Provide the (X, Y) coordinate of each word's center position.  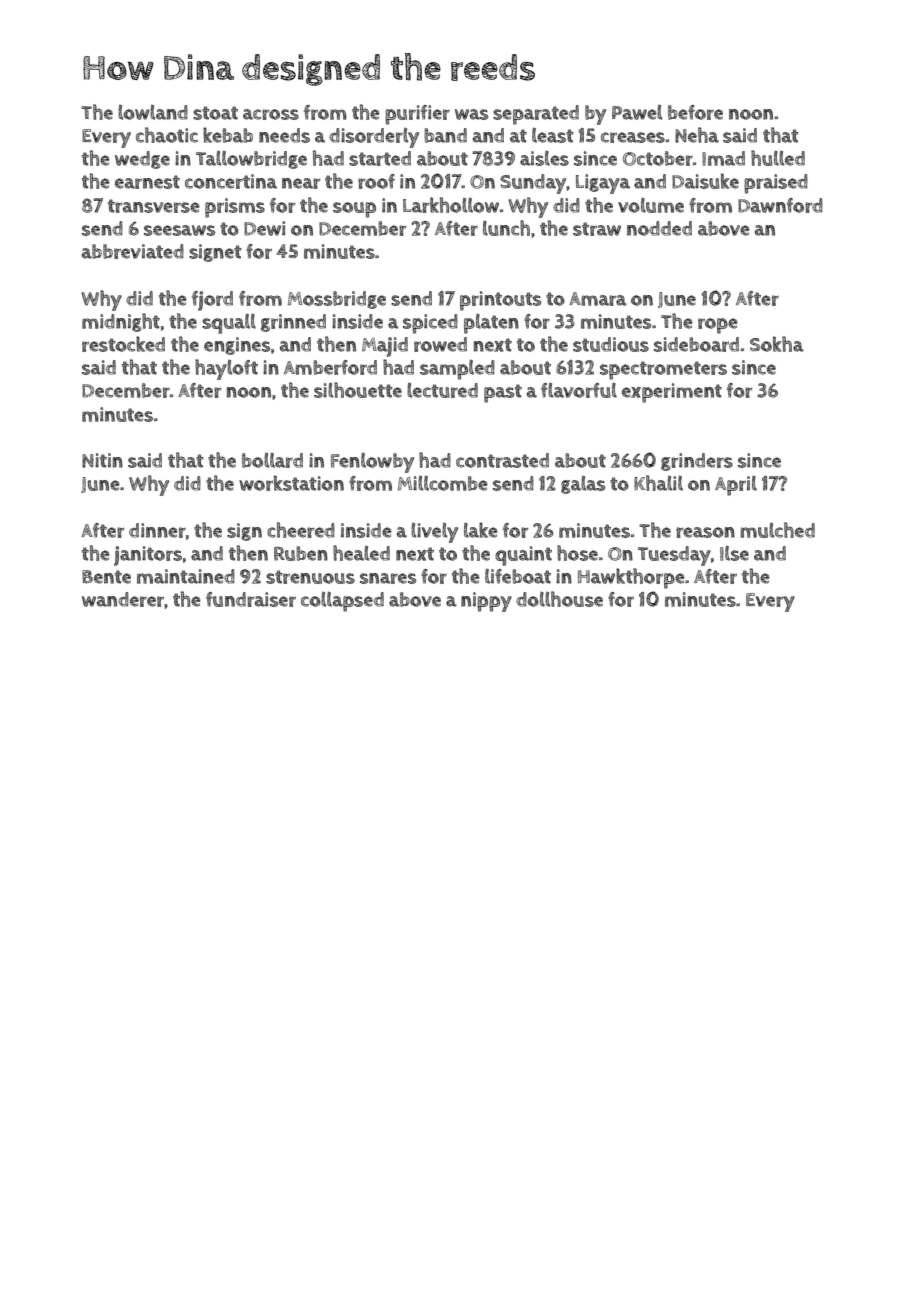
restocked (123, 344)
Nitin (102, 460)
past (503, 393)
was (471, 114)
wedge (142, 160)
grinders (697, 462)
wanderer (123, 599)
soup (354, 210)
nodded (659, 228)
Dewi (264, 228)
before (695, 112)
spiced (430, 324)
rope (718, 326)
